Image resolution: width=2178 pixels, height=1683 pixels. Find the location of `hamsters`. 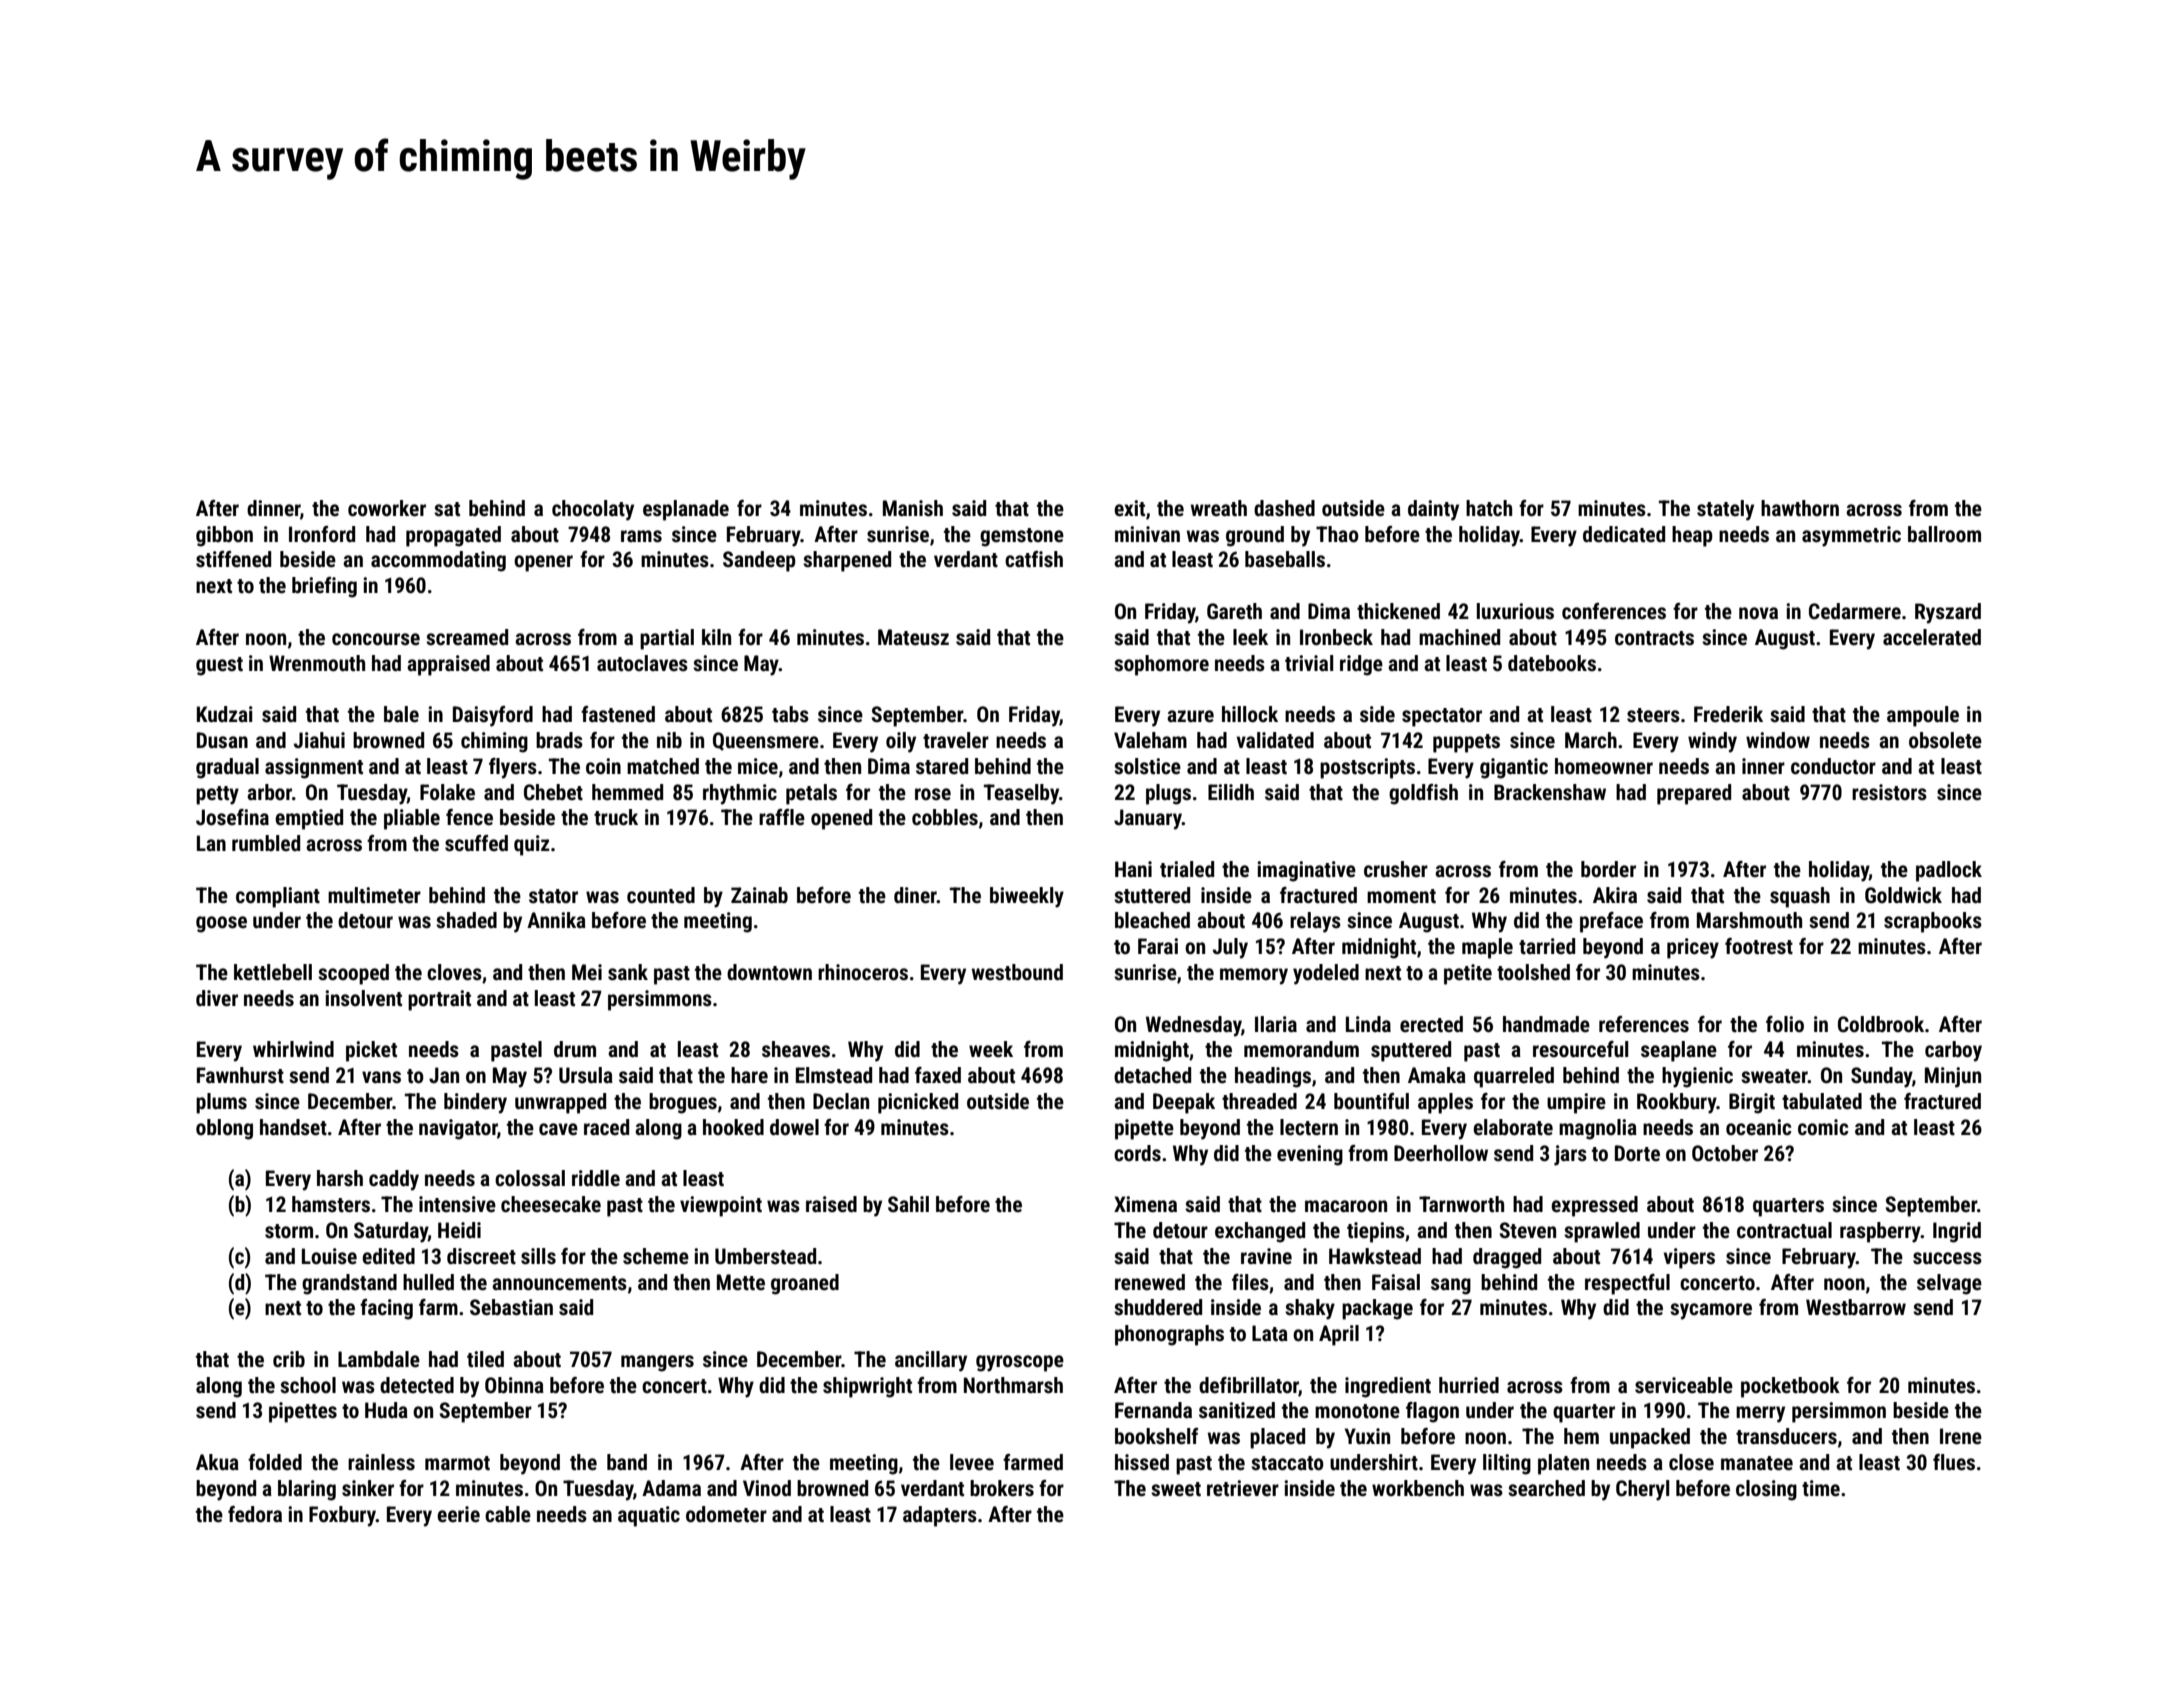

hamsters is located at coordinates (331, 1204).
